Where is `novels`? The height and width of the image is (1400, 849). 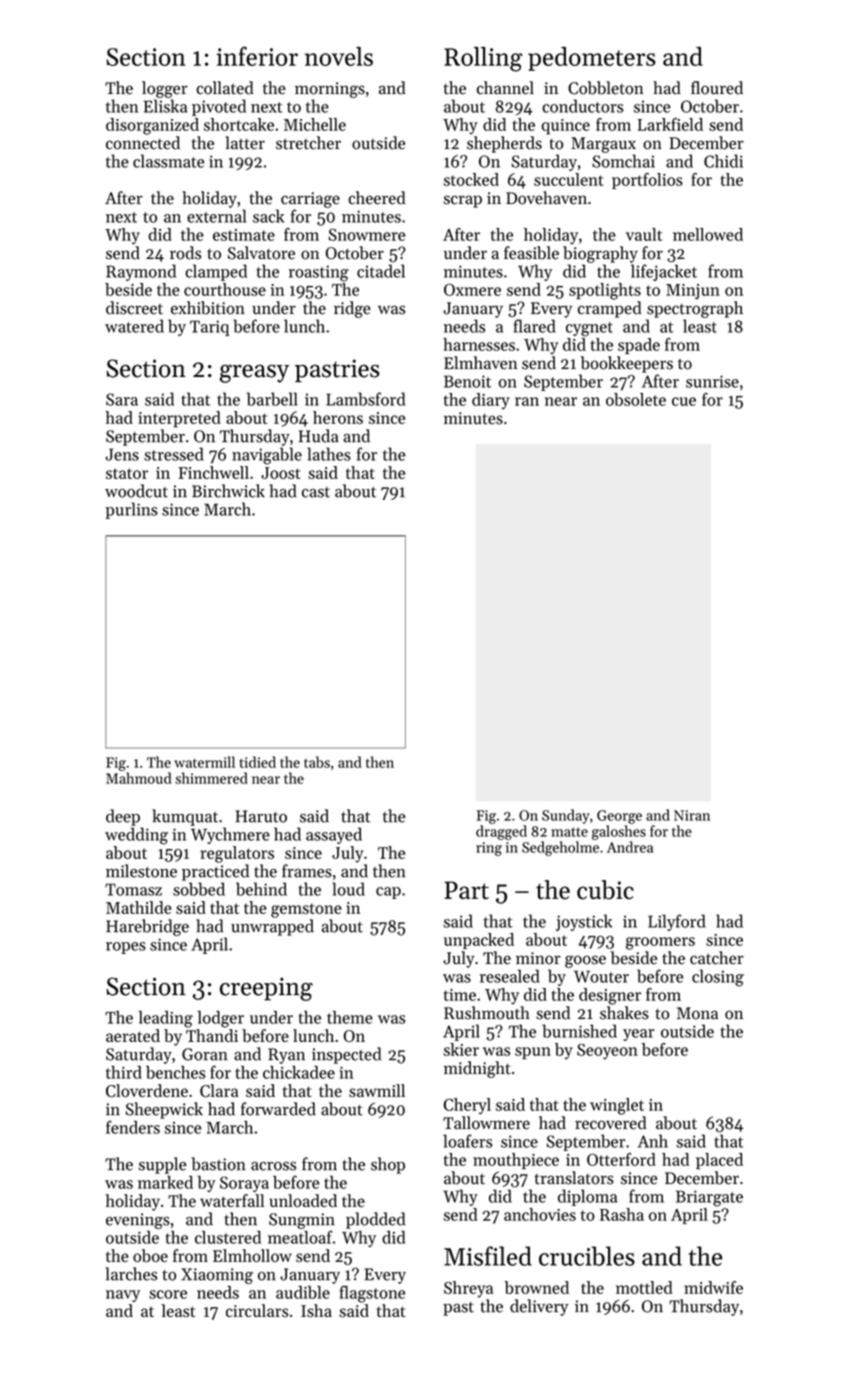 novels is located at coordinates (339, 56).
